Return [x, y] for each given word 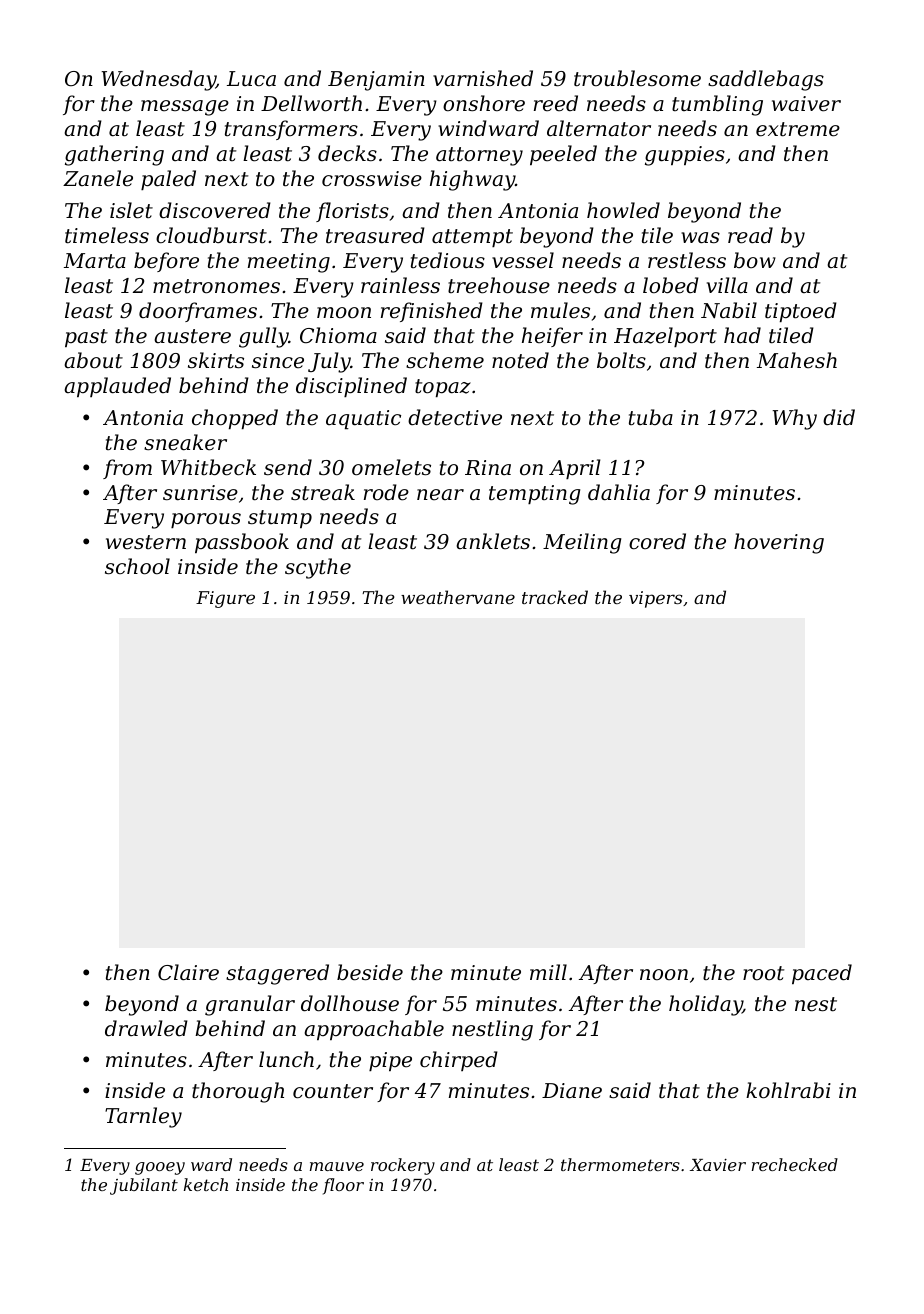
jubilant [144, 1186]
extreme [798, 129]
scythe [318, 568]
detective [455, 417]
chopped [235, 419]
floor [343, 1186]
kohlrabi [788, 1090]
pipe [390, 1061]
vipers [655, 599]
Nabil [729, 310]
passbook [242, 543]
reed [556, 103]
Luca [251, 79]
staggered [277, 974]
